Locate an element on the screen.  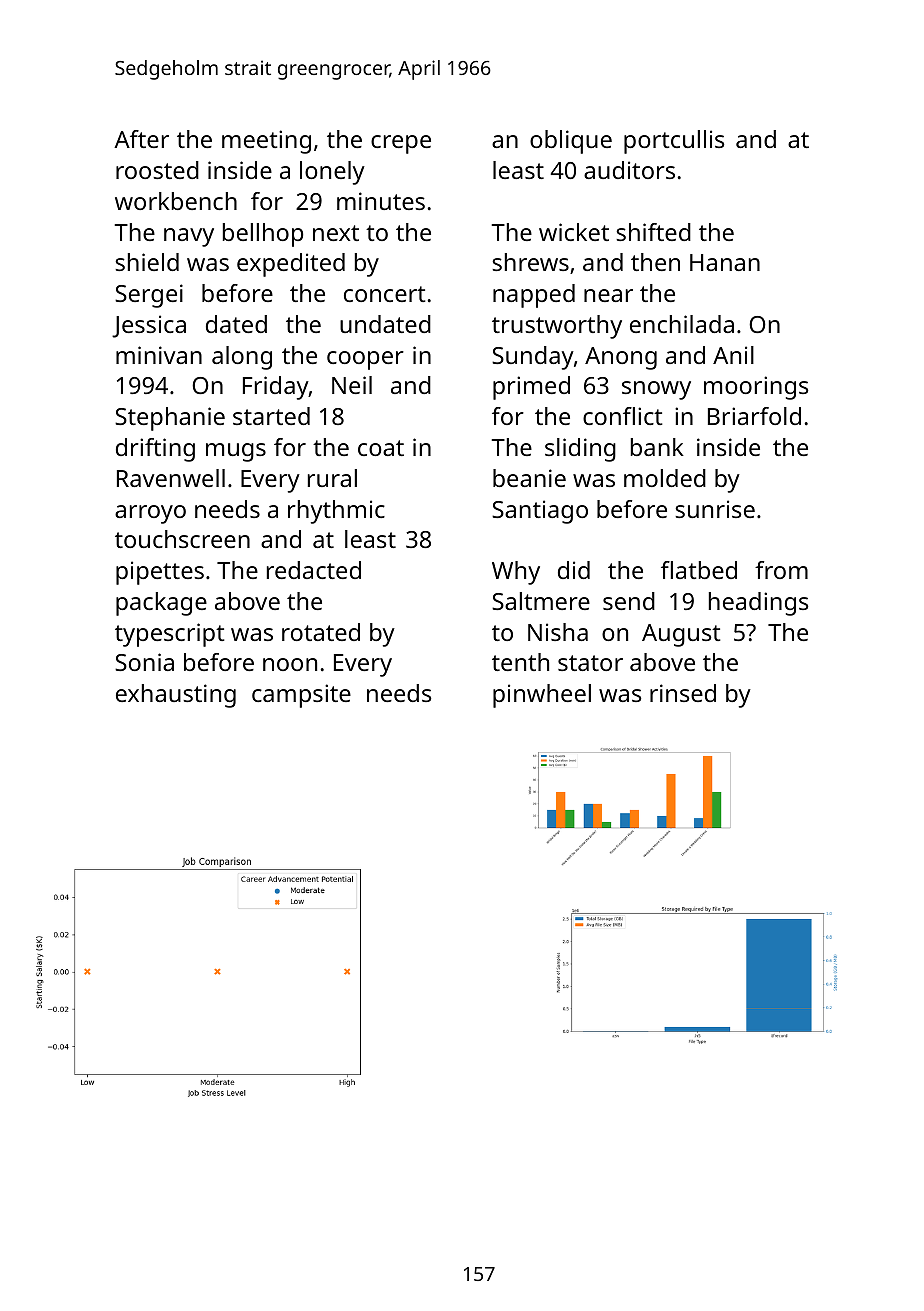
Briarfold is located at coordinates (754, 416).
